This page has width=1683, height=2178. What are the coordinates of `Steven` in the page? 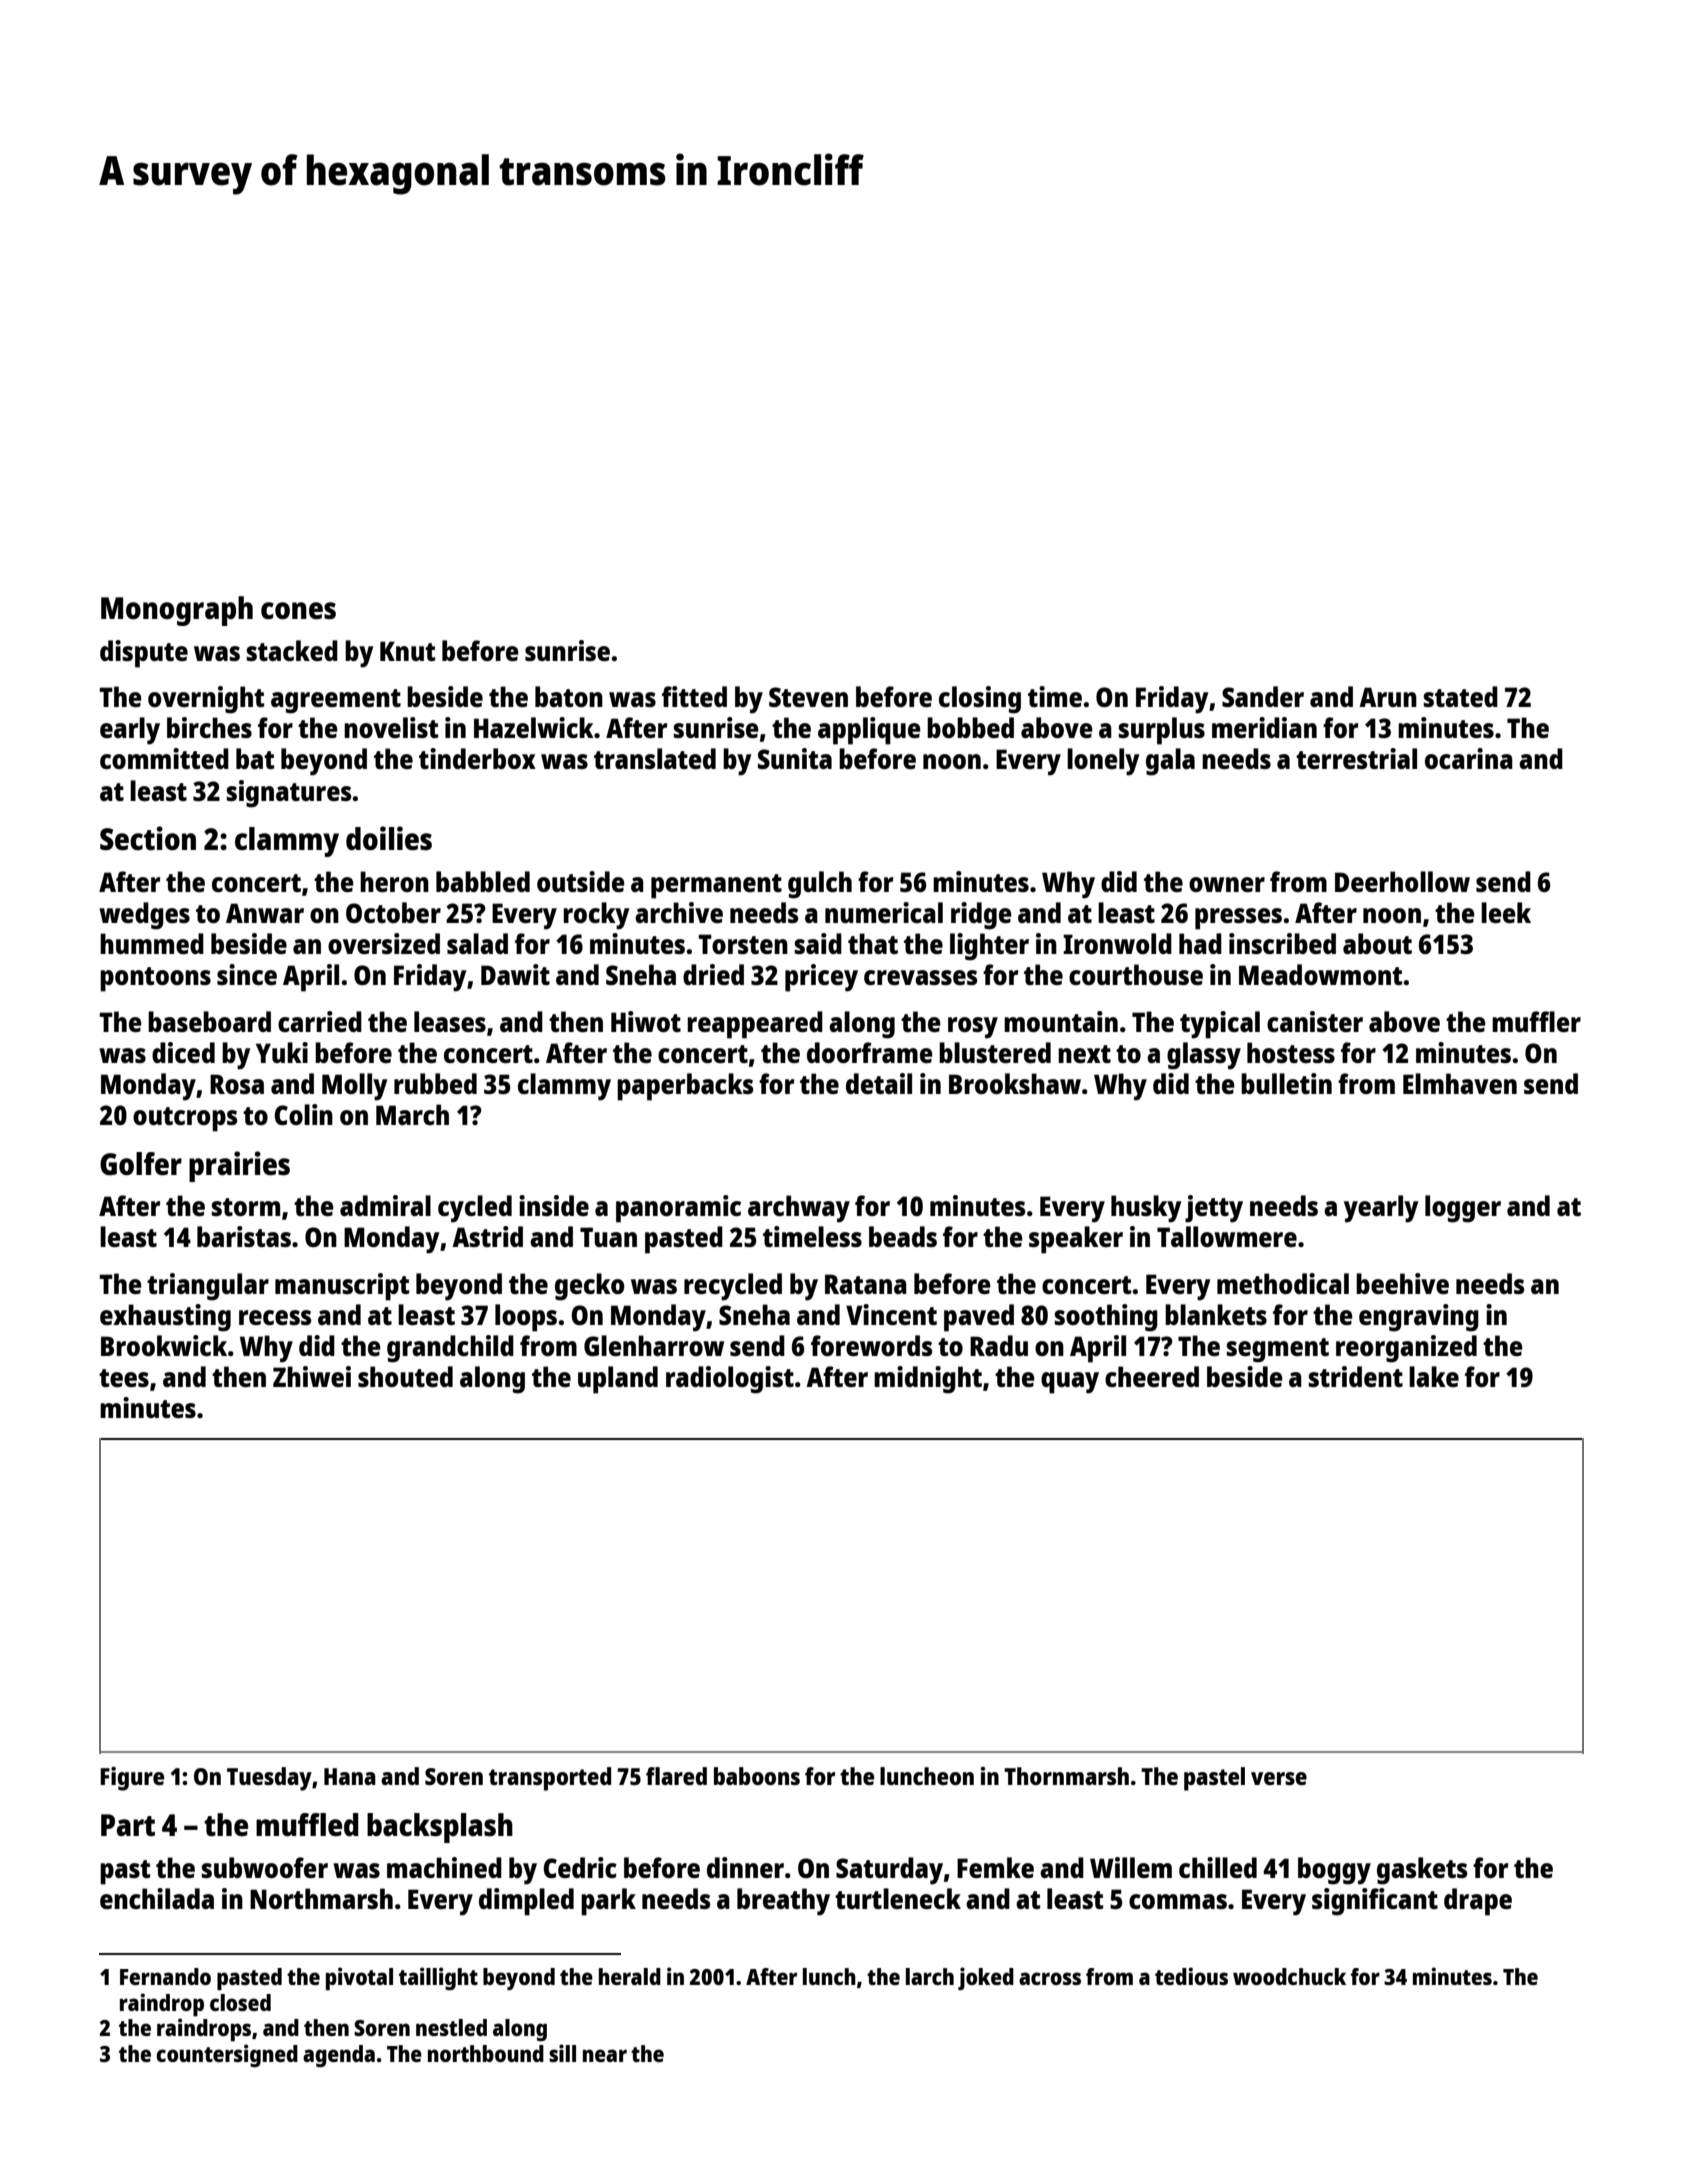 It's located at (808, 697).
